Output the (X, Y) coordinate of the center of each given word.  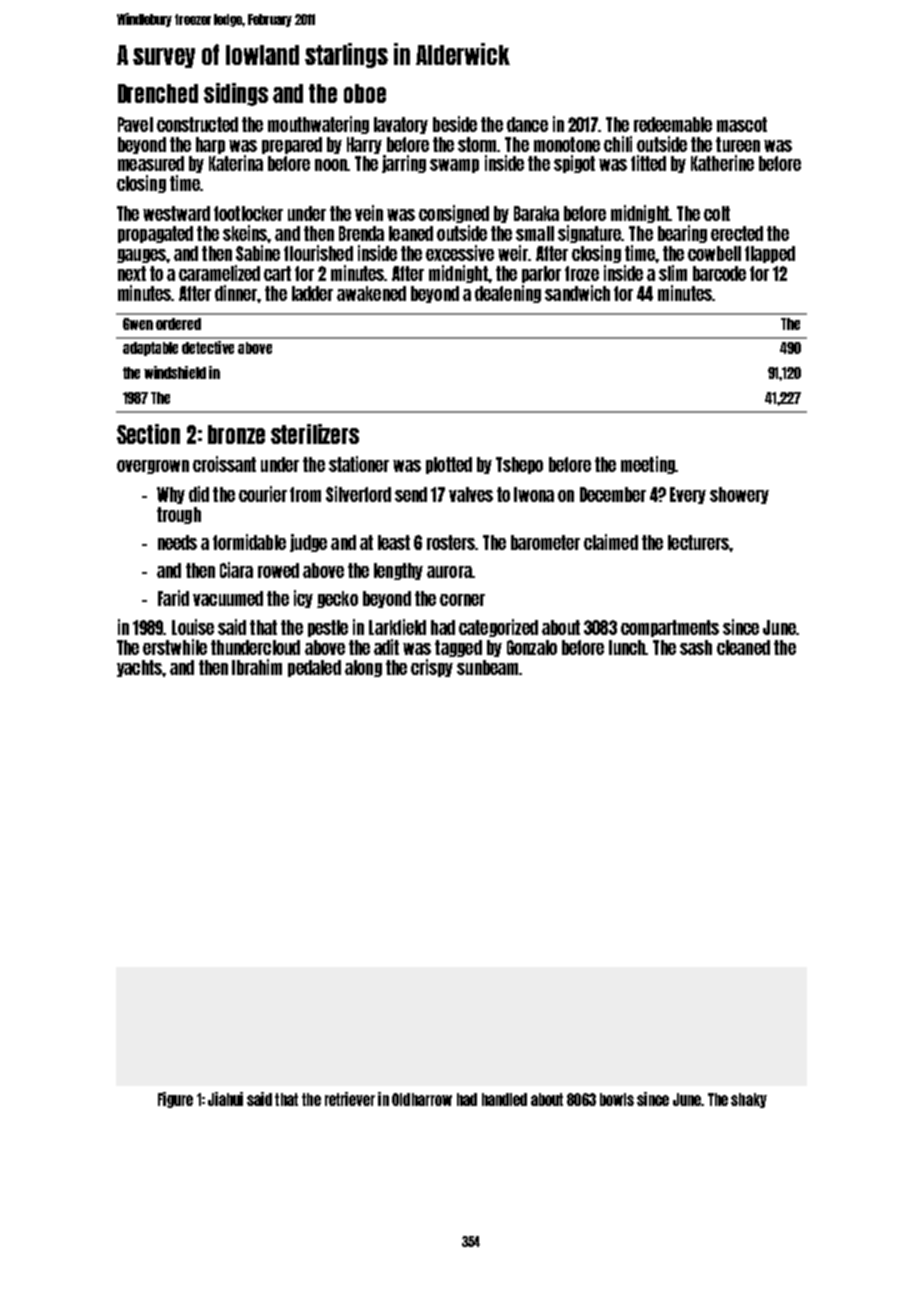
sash (696, 647)
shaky (749, 1100)
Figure (175, 1100)
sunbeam (487, 667)
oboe (365, 93)
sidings (236, 94)
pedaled (314, 668)
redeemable (673, 124)
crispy (432, 668)
